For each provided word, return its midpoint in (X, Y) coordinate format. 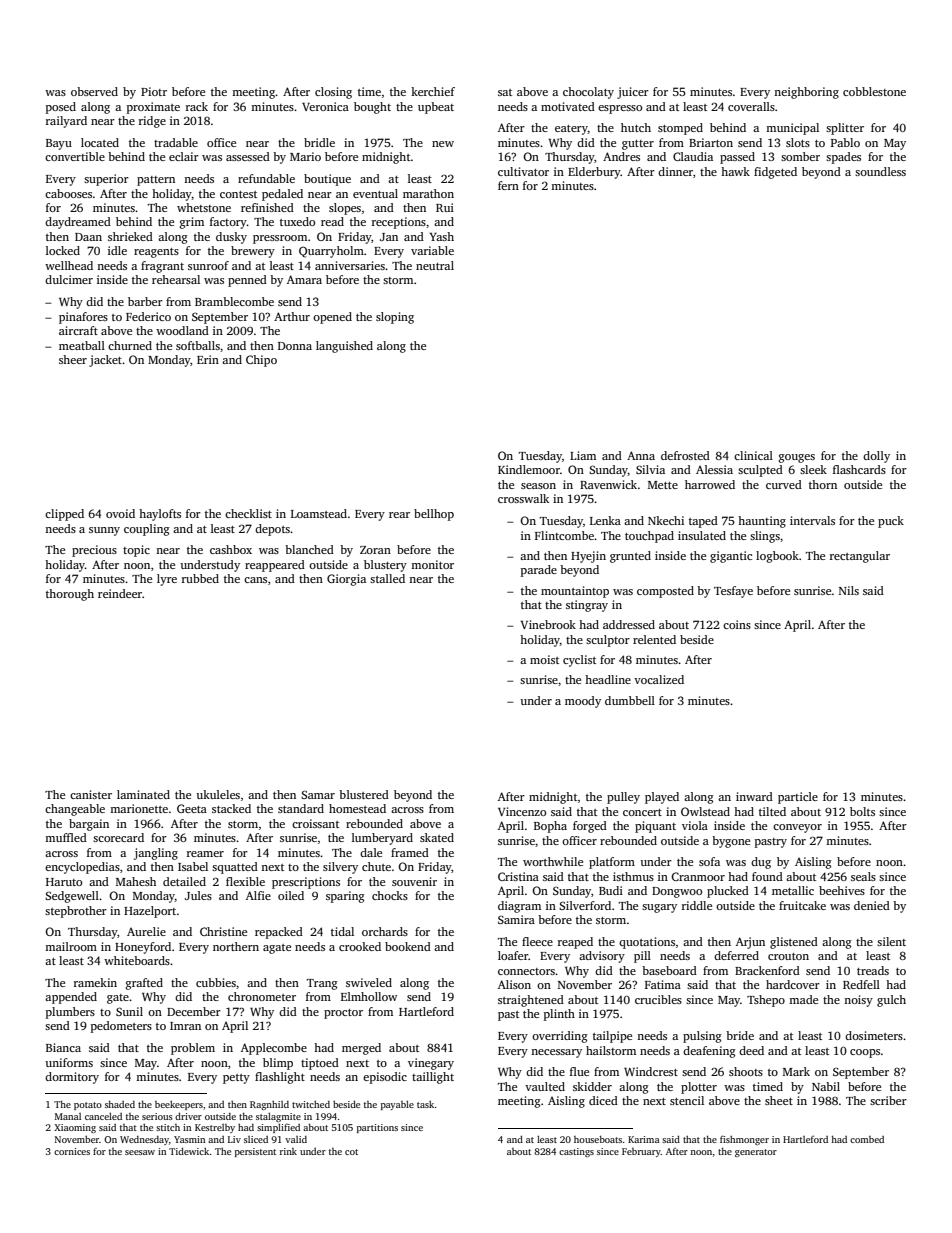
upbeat (436, 108)
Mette (663, 485)
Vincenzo (522, 811)
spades (843, 158)
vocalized (659, 679)
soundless (880, 171)
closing (333, 93)
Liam (583, 455)
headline (608, 679)
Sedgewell (72, 897)
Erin (208, 359)
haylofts (160, 515)
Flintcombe (564, 535)
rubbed (200, 578)
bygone (731, 842)
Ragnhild (269, 1105)
